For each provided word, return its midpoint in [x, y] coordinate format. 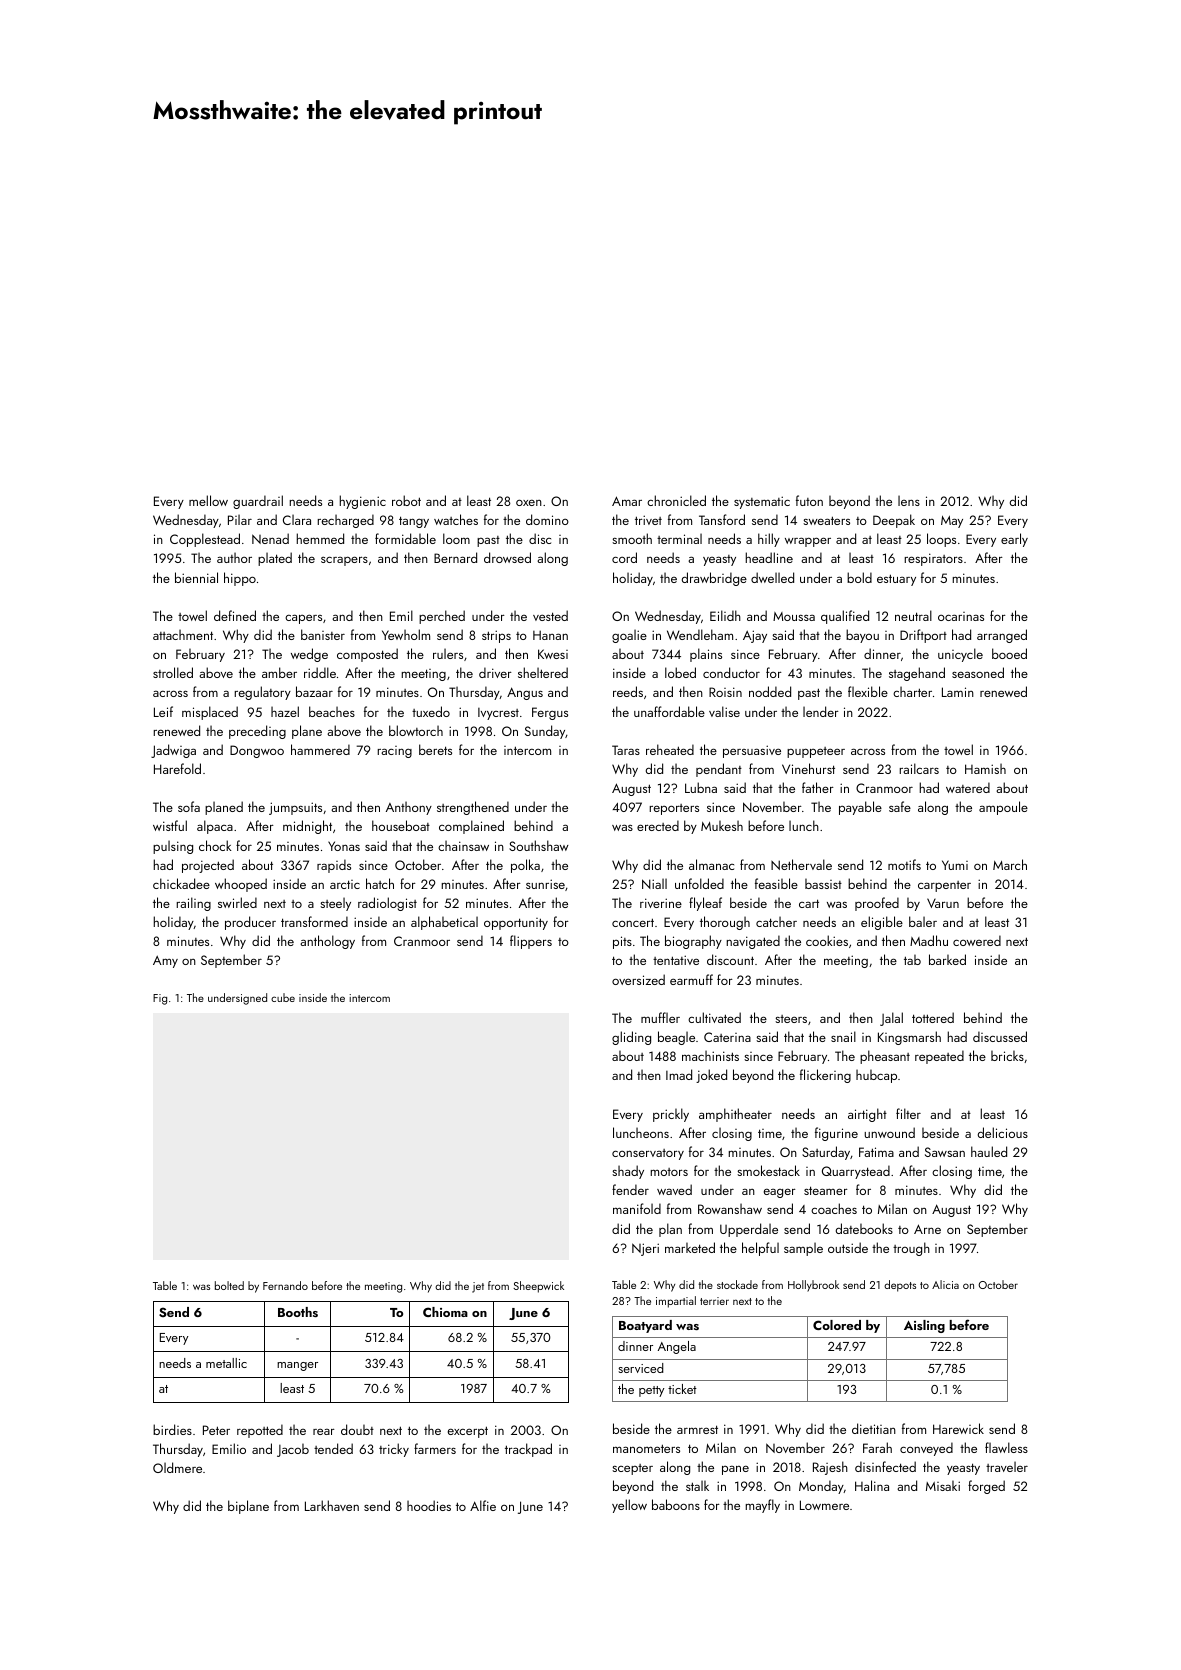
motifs [904, 864]
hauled [989, 1151]
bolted [229, 1285]
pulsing [173, 847]
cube [283, 997]
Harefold [177, 768]
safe [900, 806]
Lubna [701, 787]
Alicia [945, 1284]
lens [909, 500]
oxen [529, 502]
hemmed [320, 538]
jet [478, 1287]
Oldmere [177, 1467]
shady [628, 1172]
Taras [626, 750]
